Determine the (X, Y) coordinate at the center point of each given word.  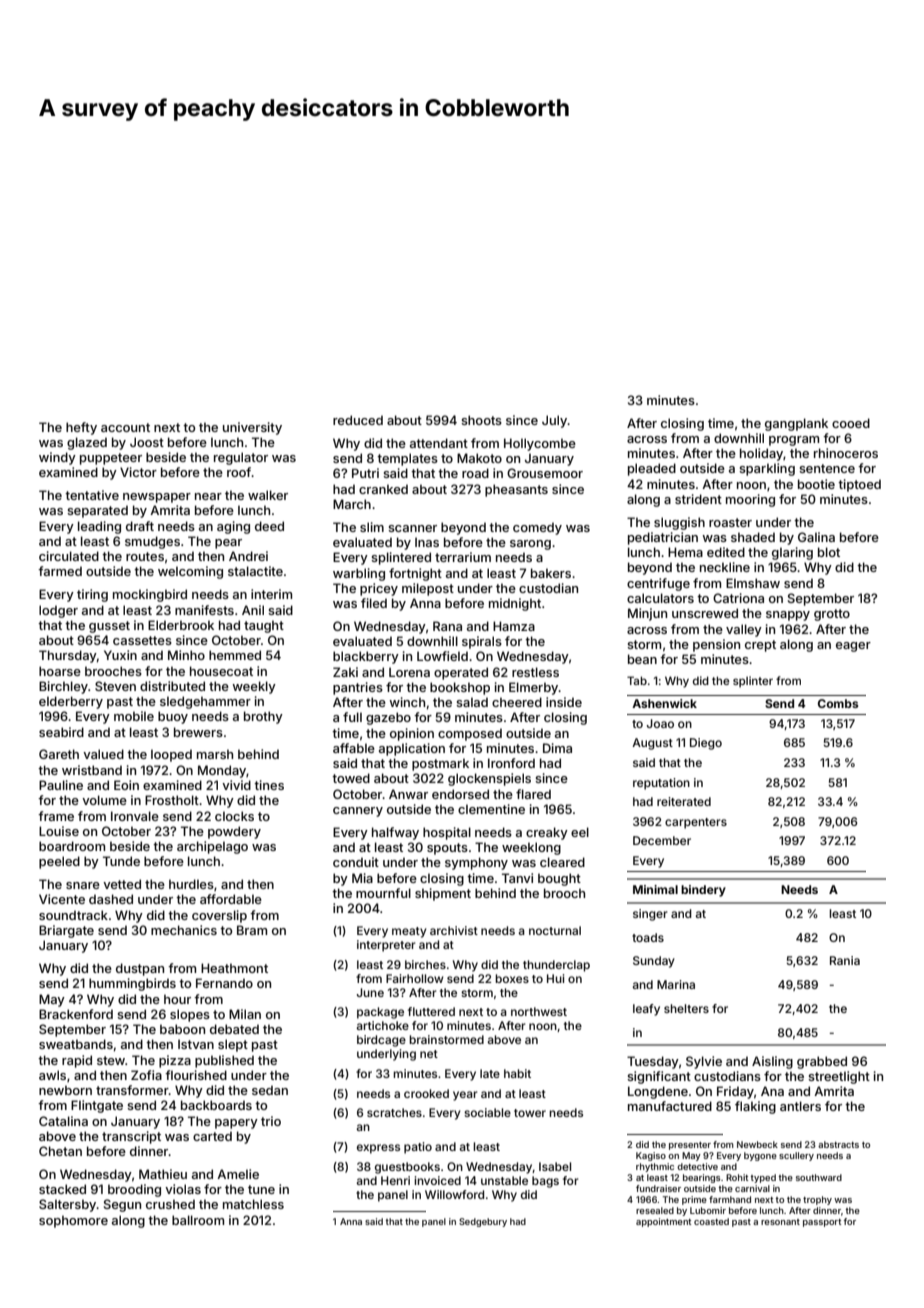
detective (697, 1166)
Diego (706, 744)
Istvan (196, 1044)
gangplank (796, 424)
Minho (186, 655)
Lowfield (442, 656)
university (252, 428)
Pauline (61, 785)
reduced (358, 420)
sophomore (73, 1221)
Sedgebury (483, 1222)
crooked (426, 1093)
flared (533, 794)
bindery (703, 891)
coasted (711, 1221)
